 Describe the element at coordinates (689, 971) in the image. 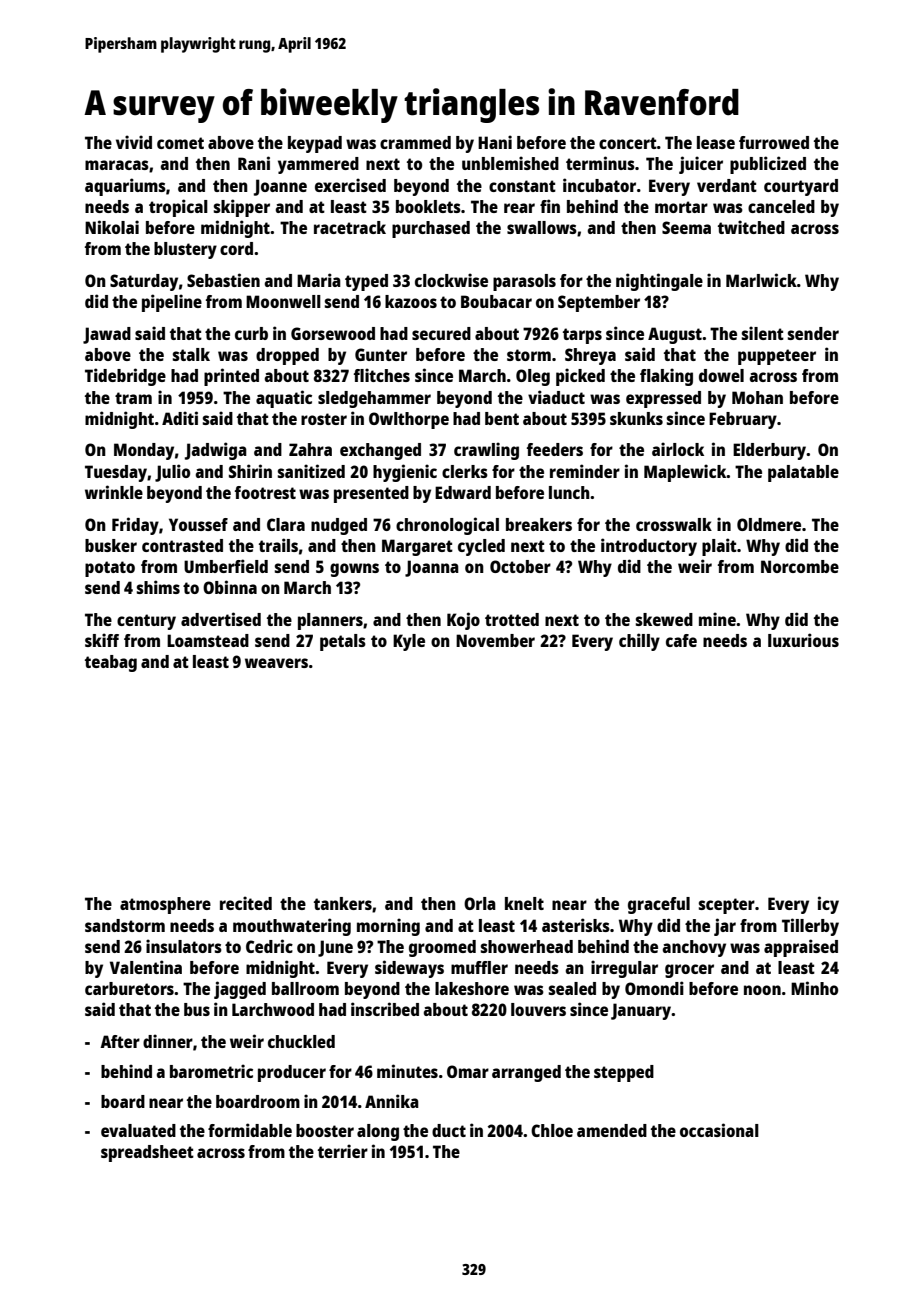

I see `grocer` at that location.
